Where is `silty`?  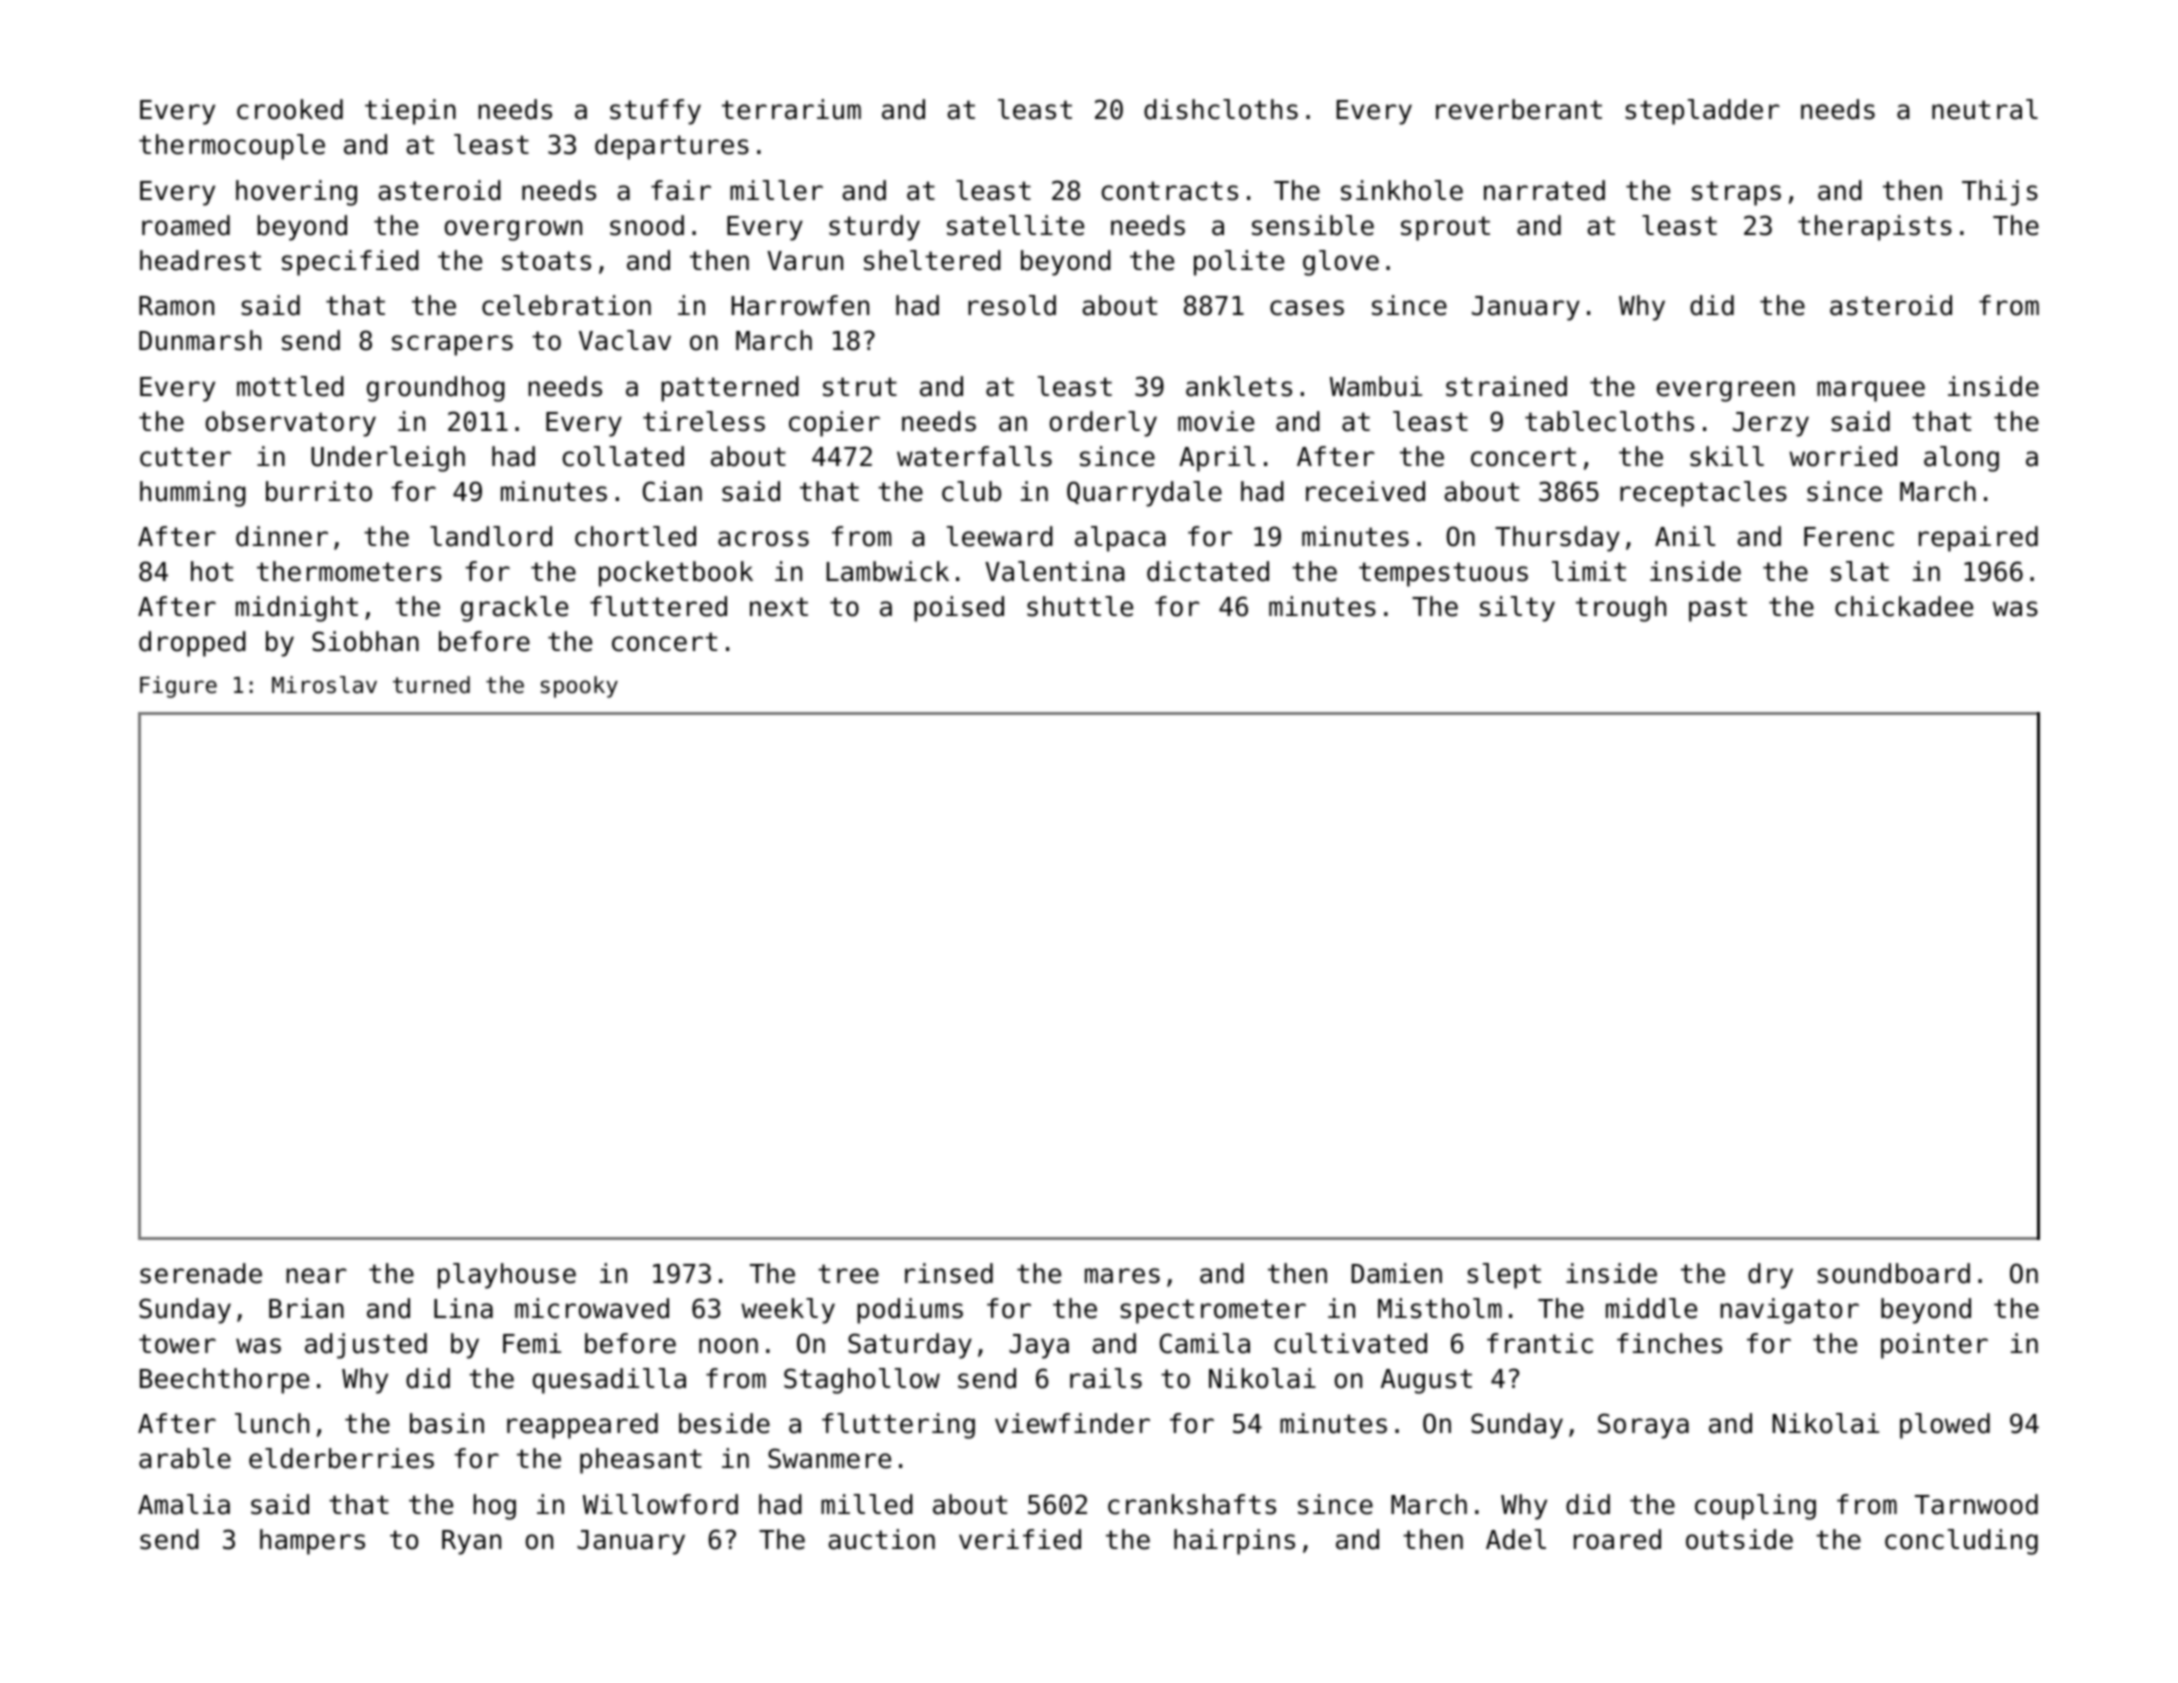
silty is located at coordinates (1517, 609).
